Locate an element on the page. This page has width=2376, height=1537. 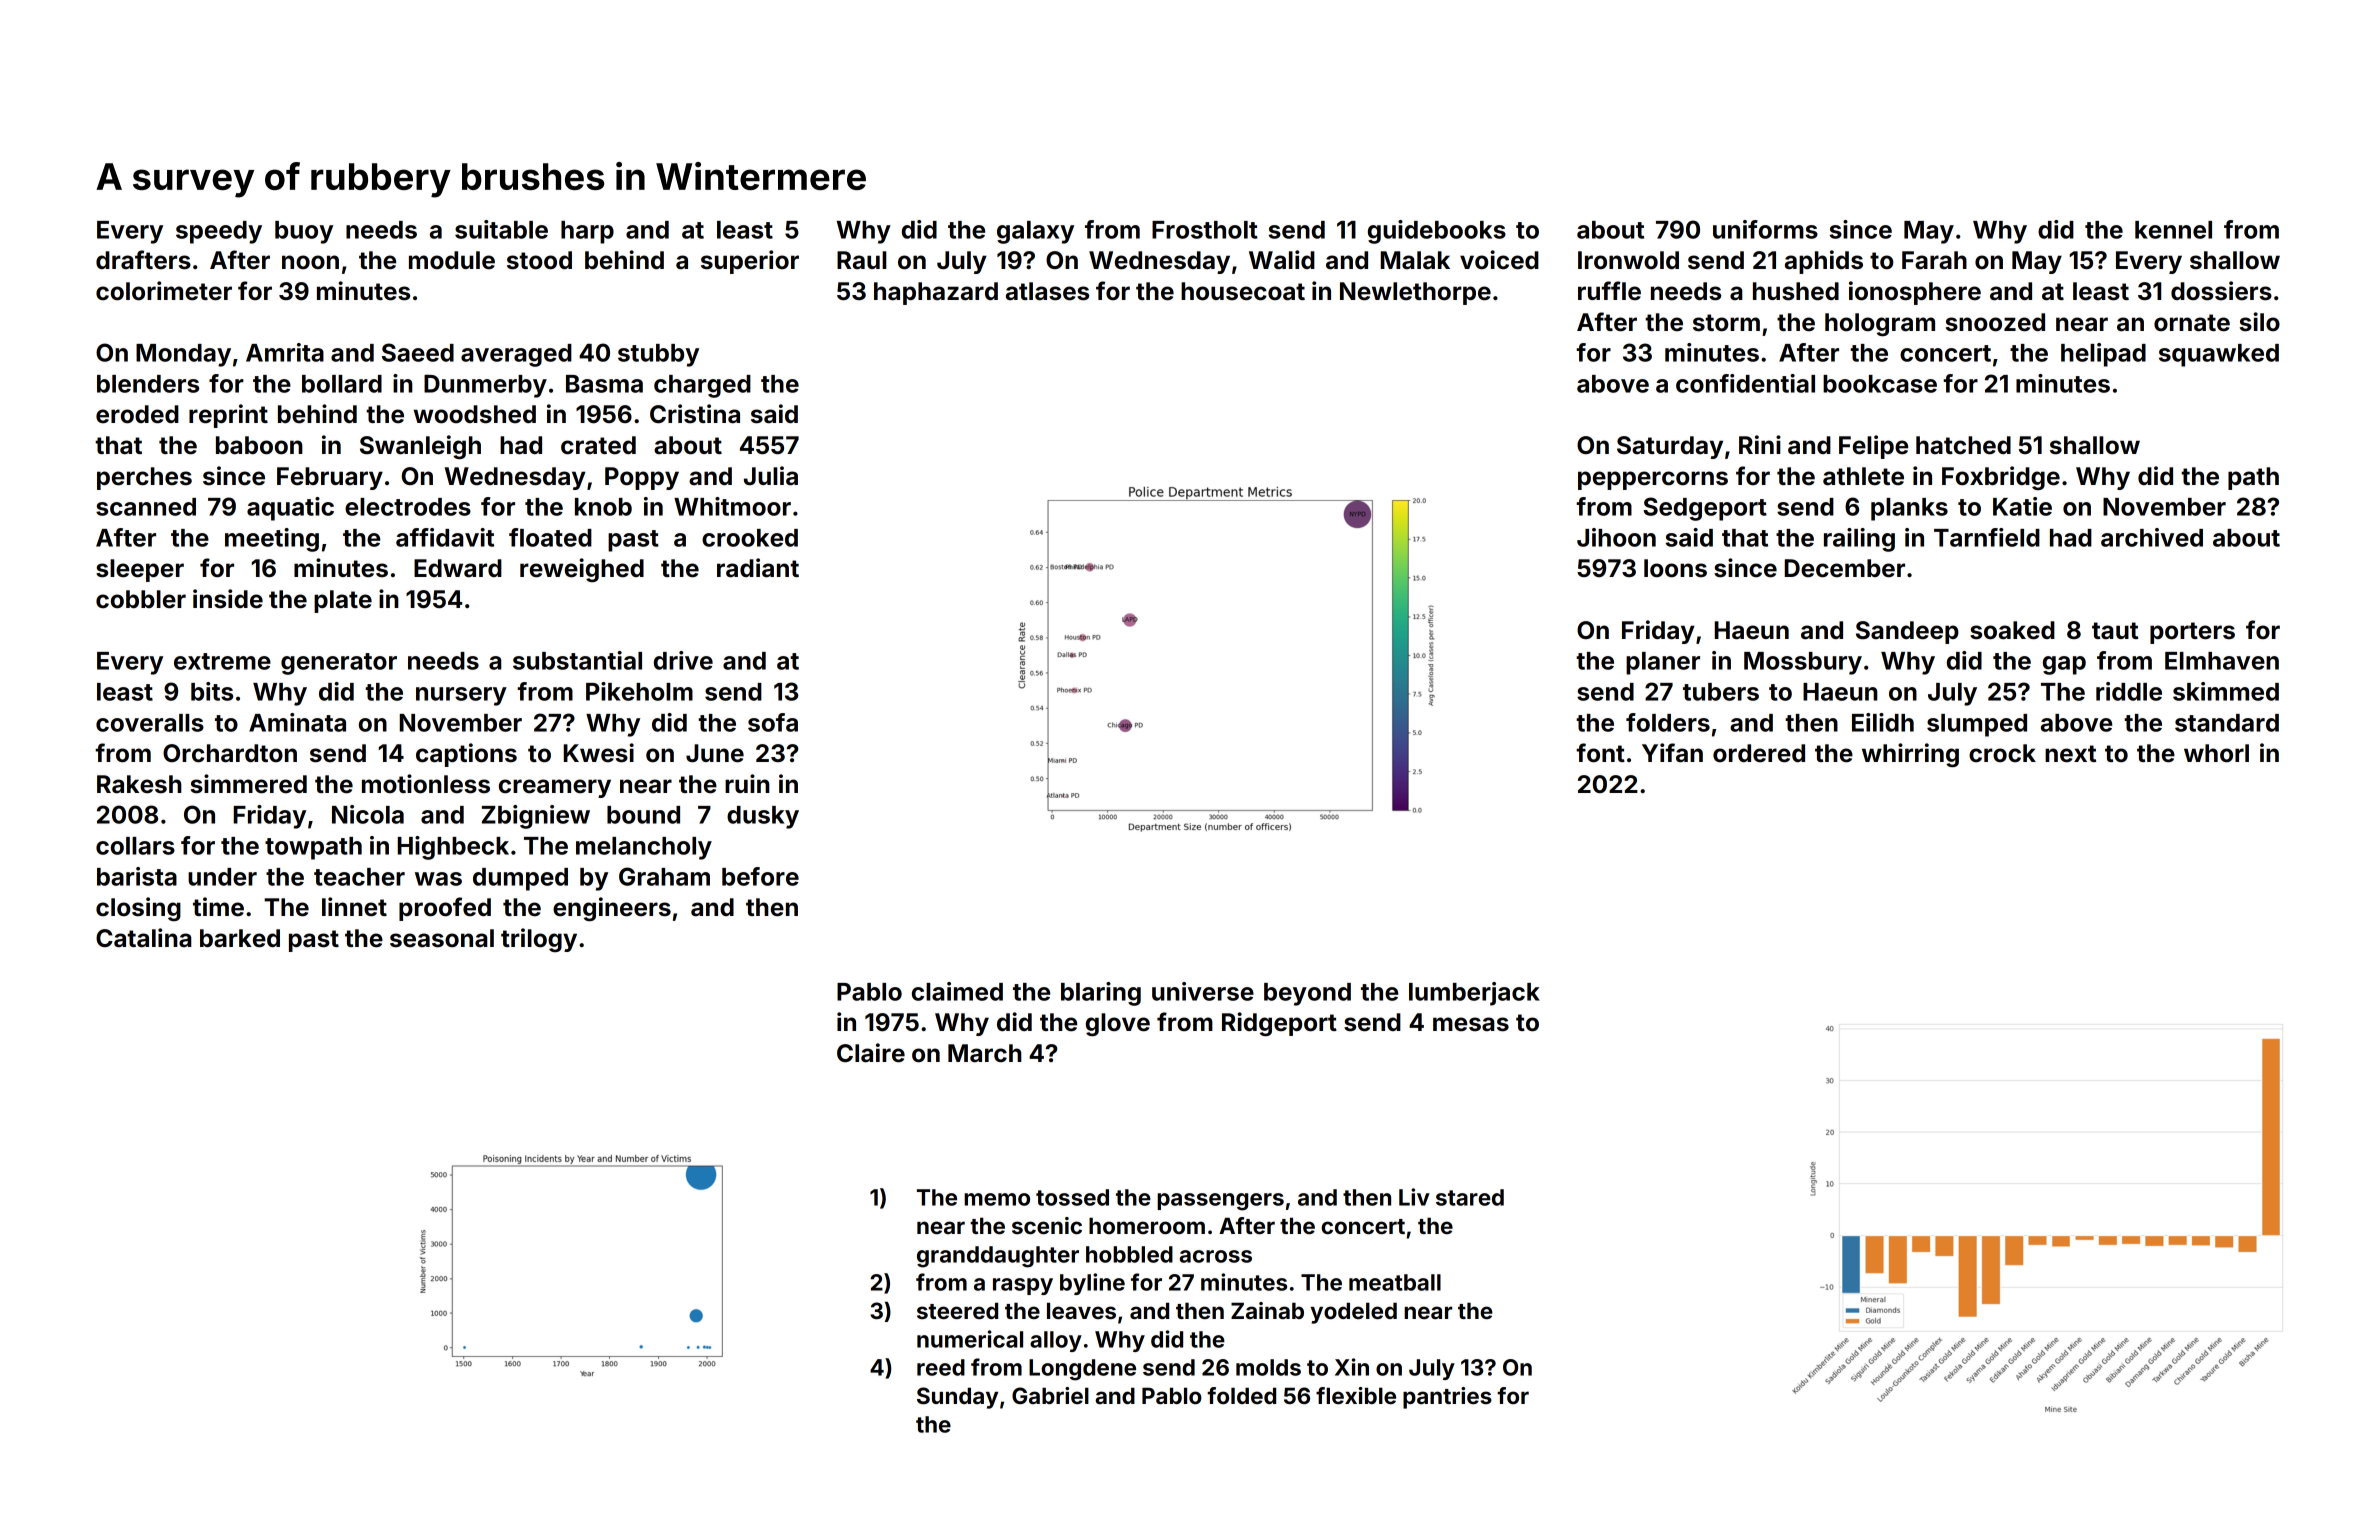
Gabriel is located at coordinates (1050, 1395).
